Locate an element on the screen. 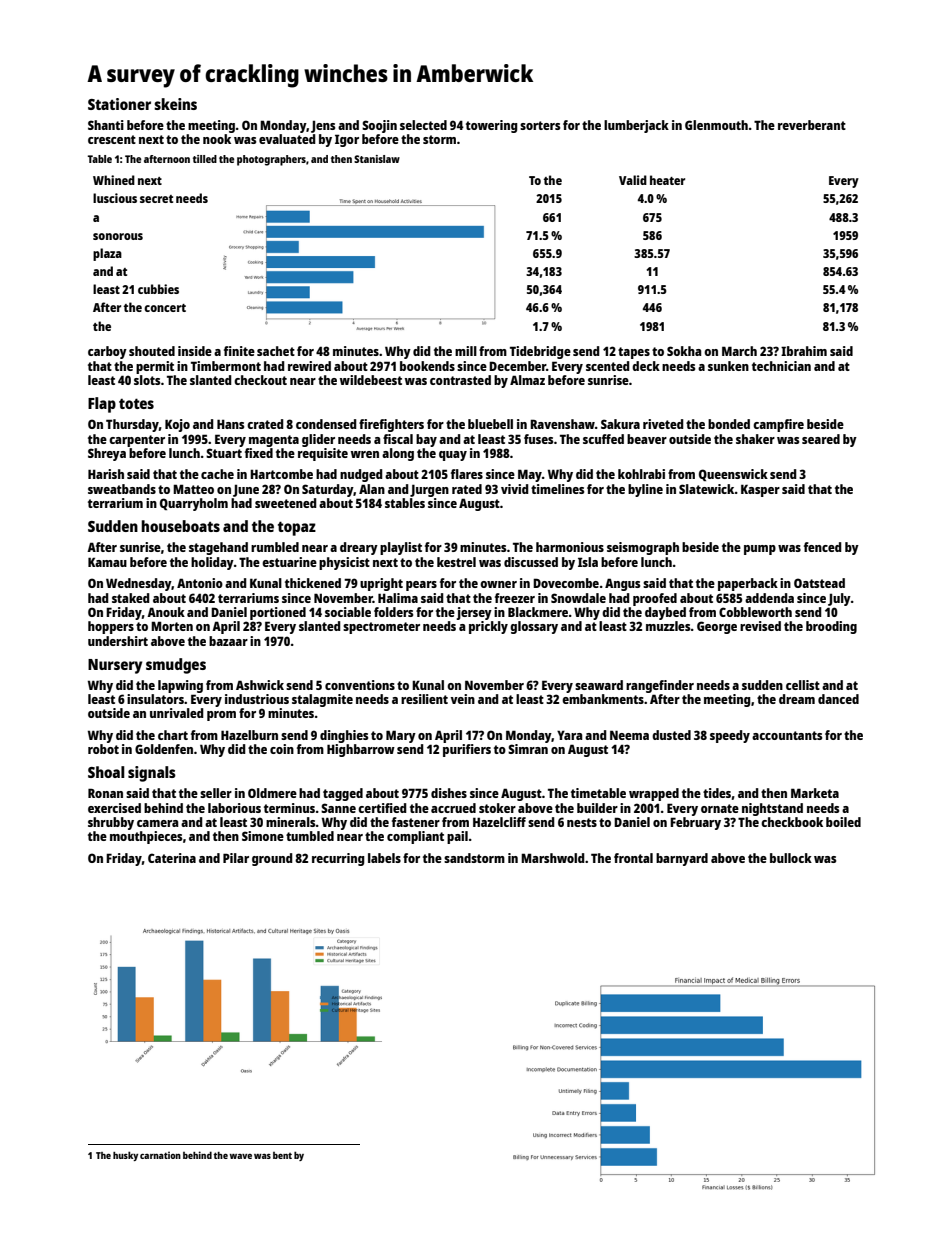  bullock is located at coordinates (791, 858).
